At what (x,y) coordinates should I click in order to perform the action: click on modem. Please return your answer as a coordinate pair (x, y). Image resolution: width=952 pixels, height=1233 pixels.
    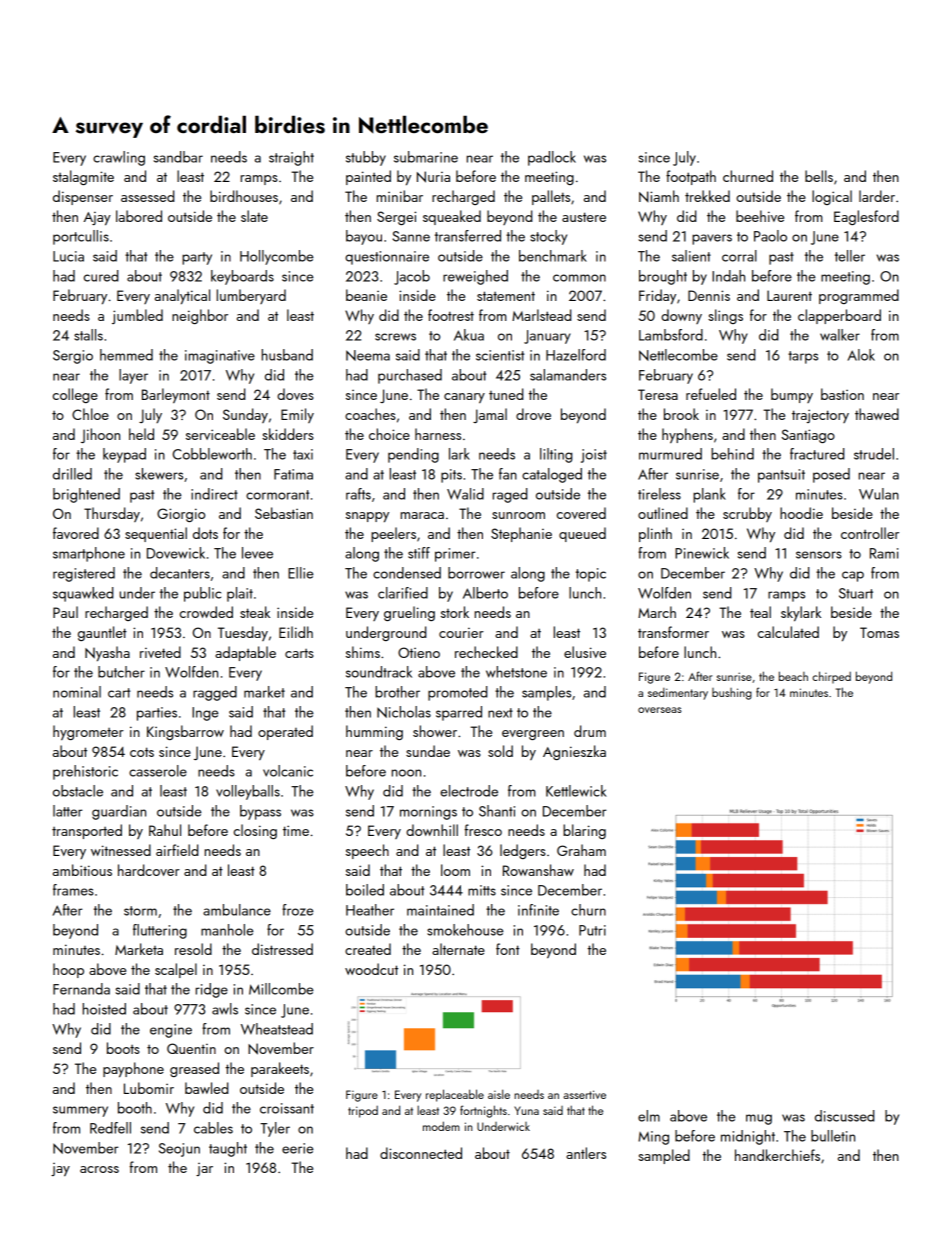
    Looking at the image, I should click on (441, 1126).
